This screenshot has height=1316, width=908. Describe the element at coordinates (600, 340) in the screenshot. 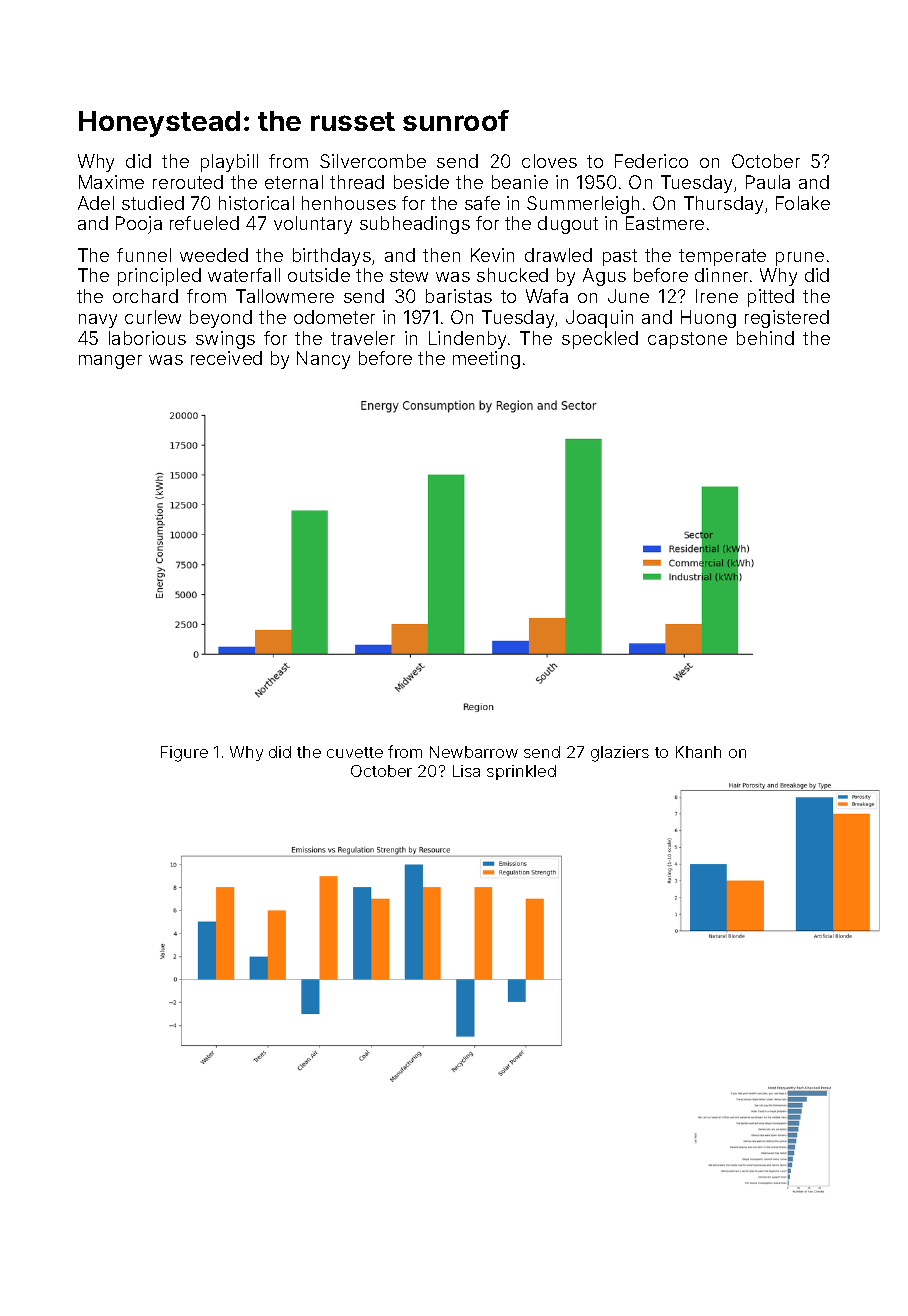

I see `speckled` at that location.
